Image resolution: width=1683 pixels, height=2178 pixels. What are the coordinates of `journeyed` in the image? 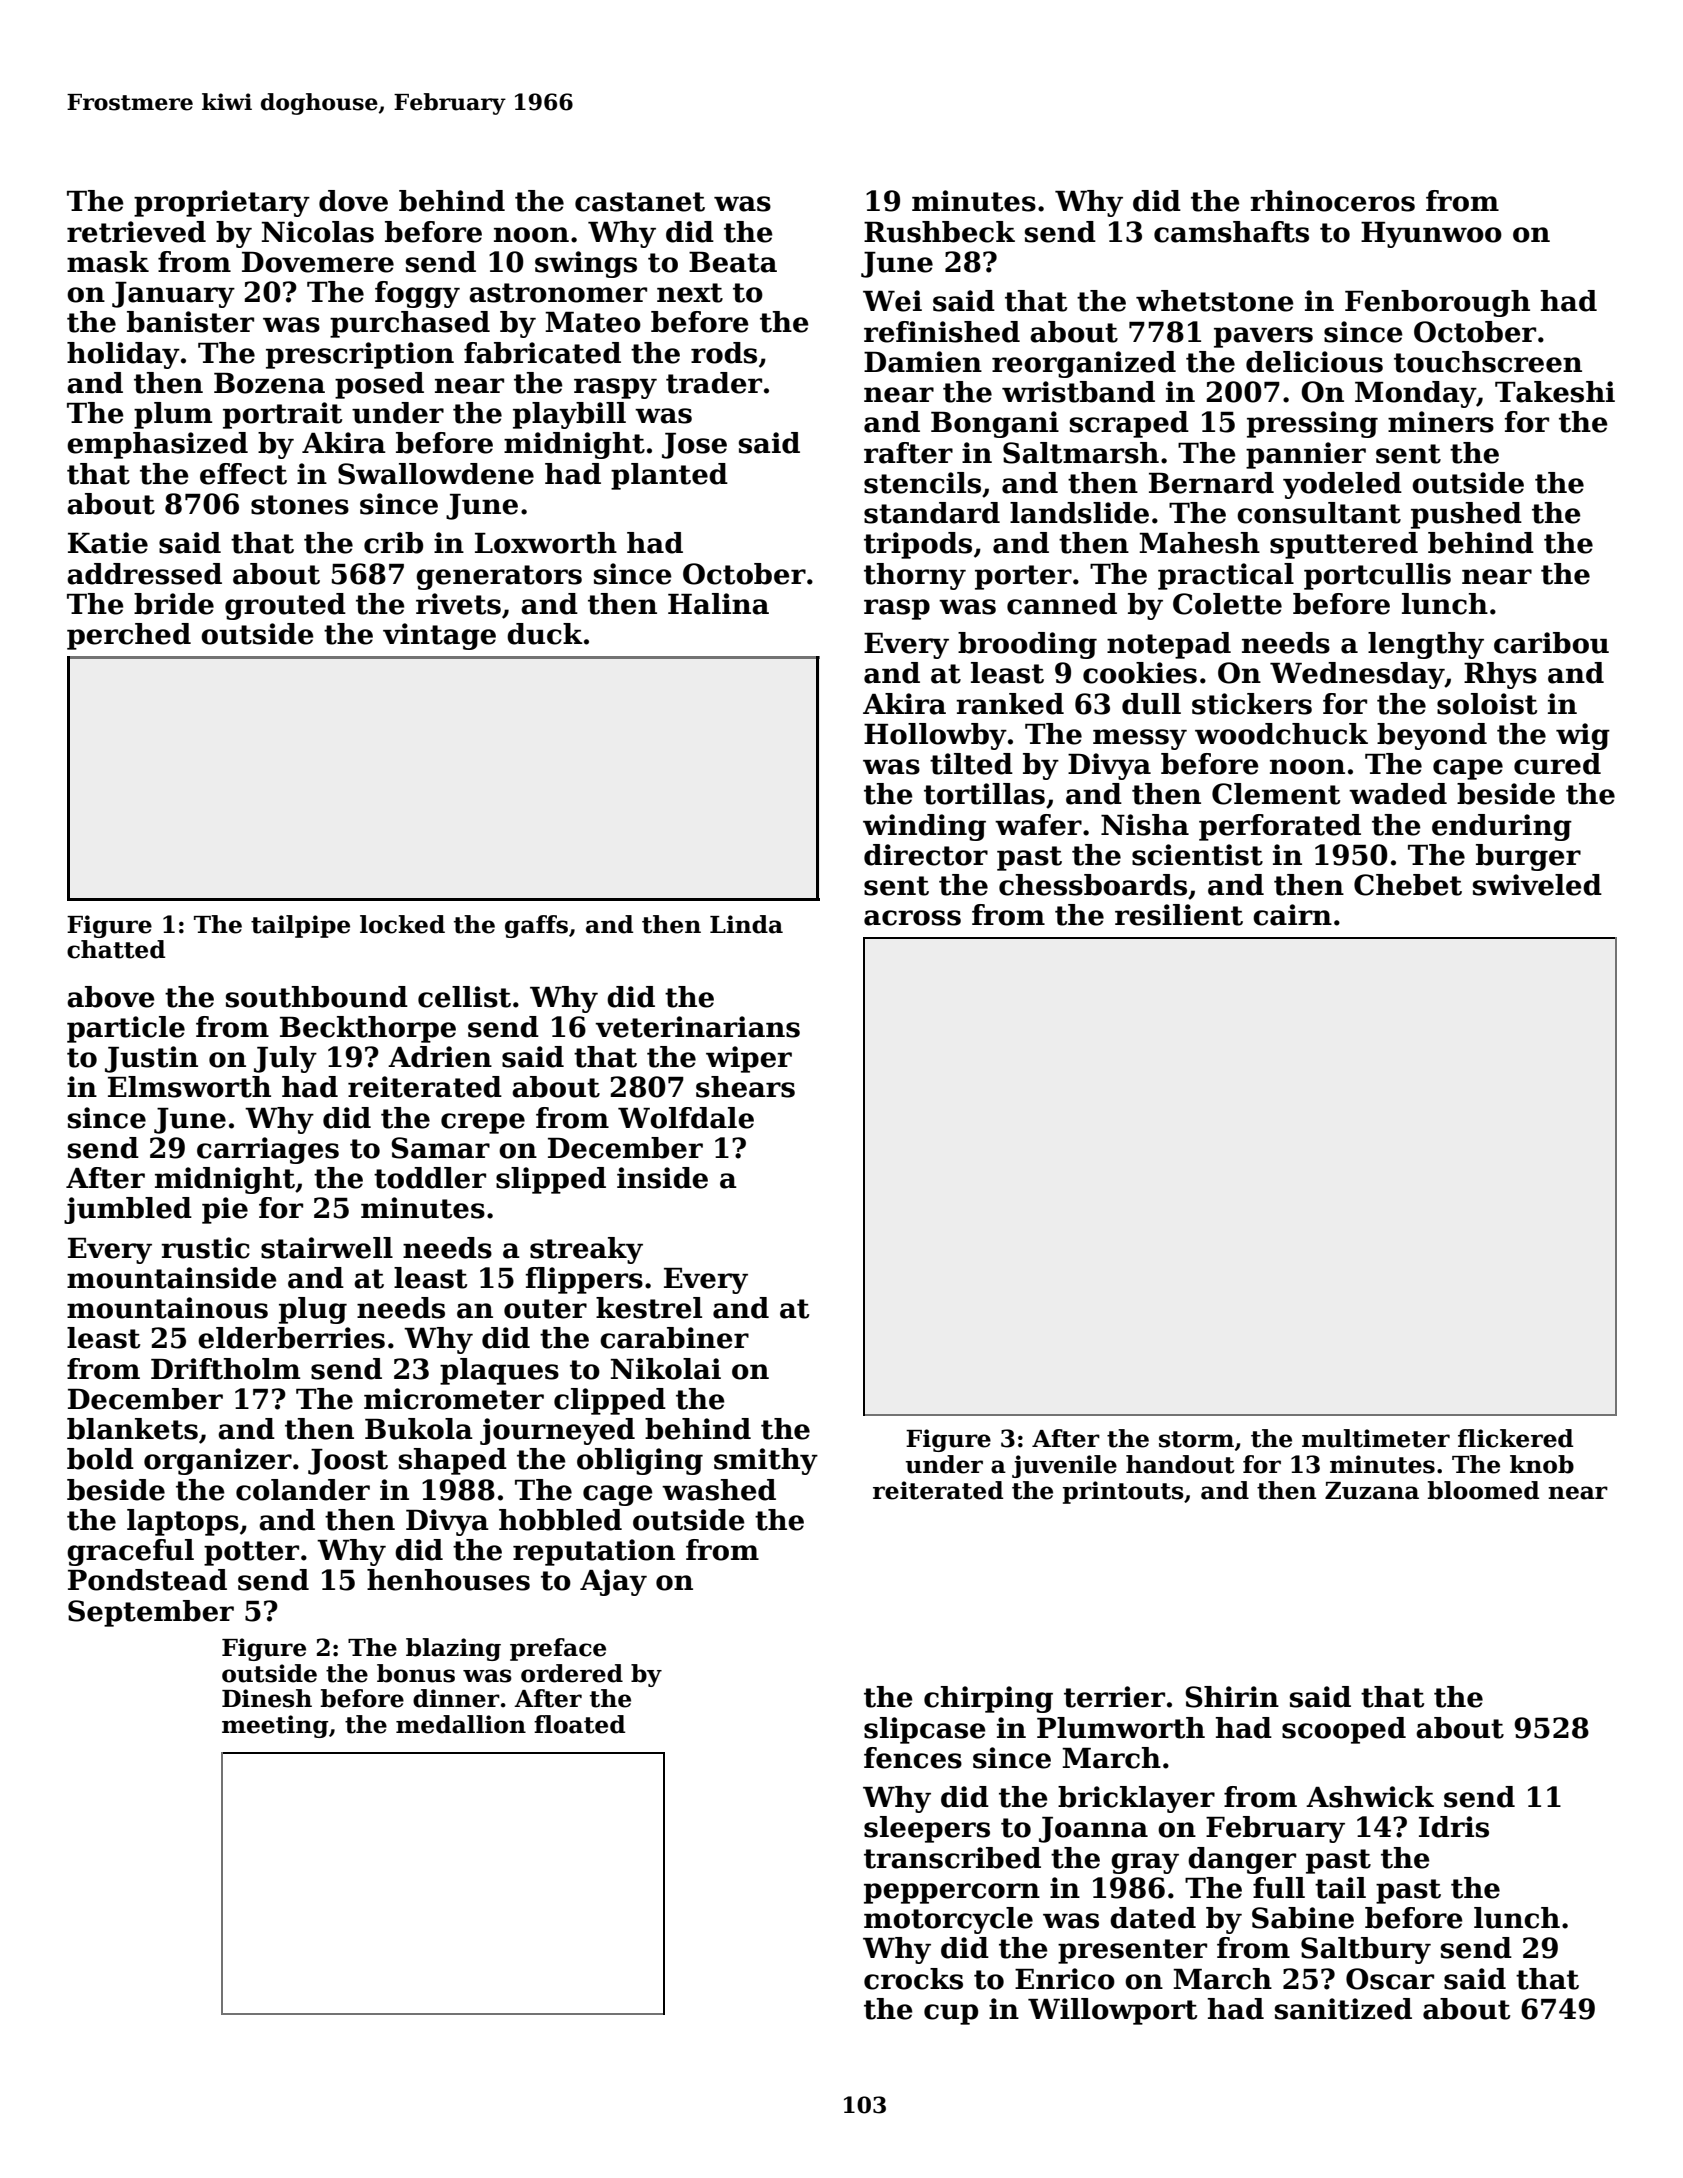 It's located at (557, 1431).
